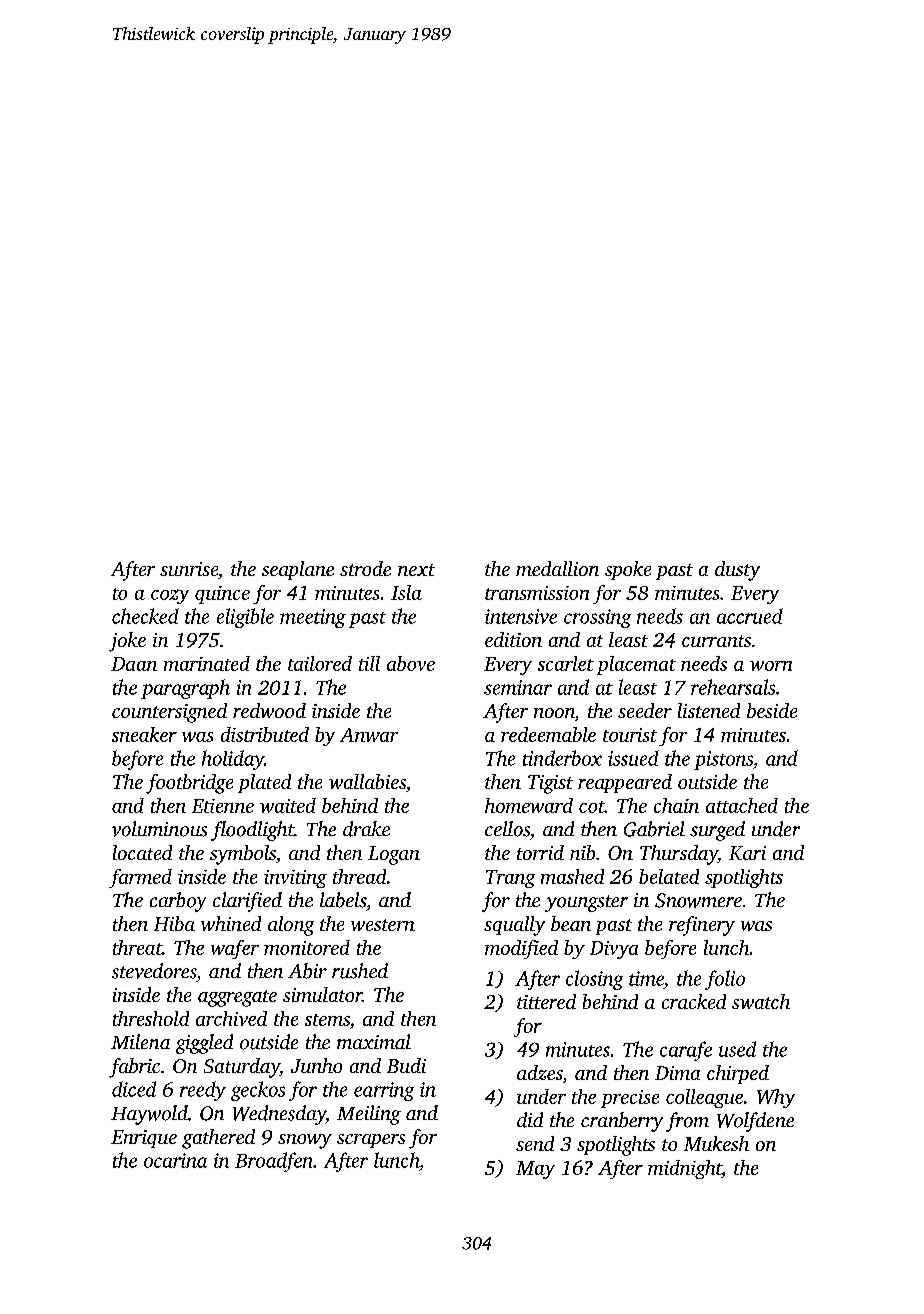 This page has height=1314, width=924. Describe the element at coordinates (298, 570) in the page. I see `seaplane` at that location.
